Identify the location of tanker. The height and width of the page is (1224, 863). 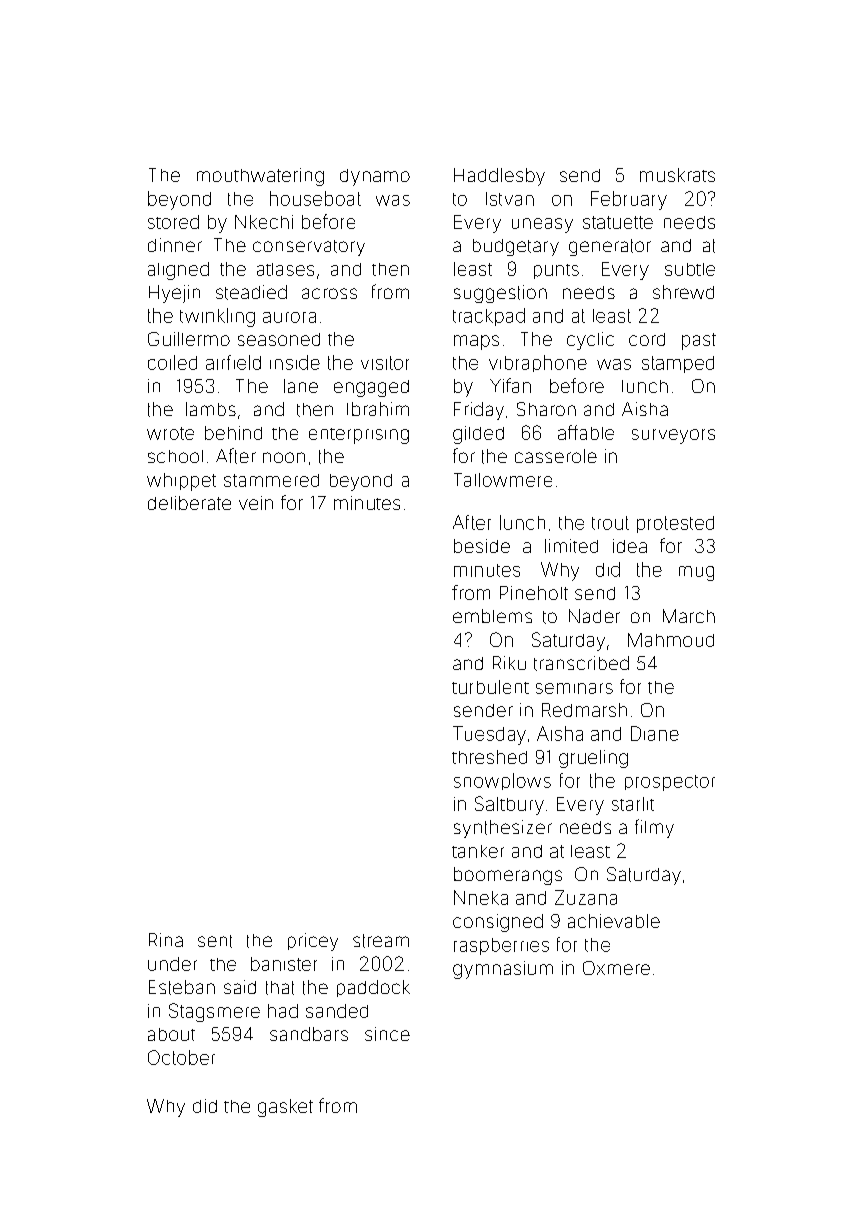
(478, 851).
